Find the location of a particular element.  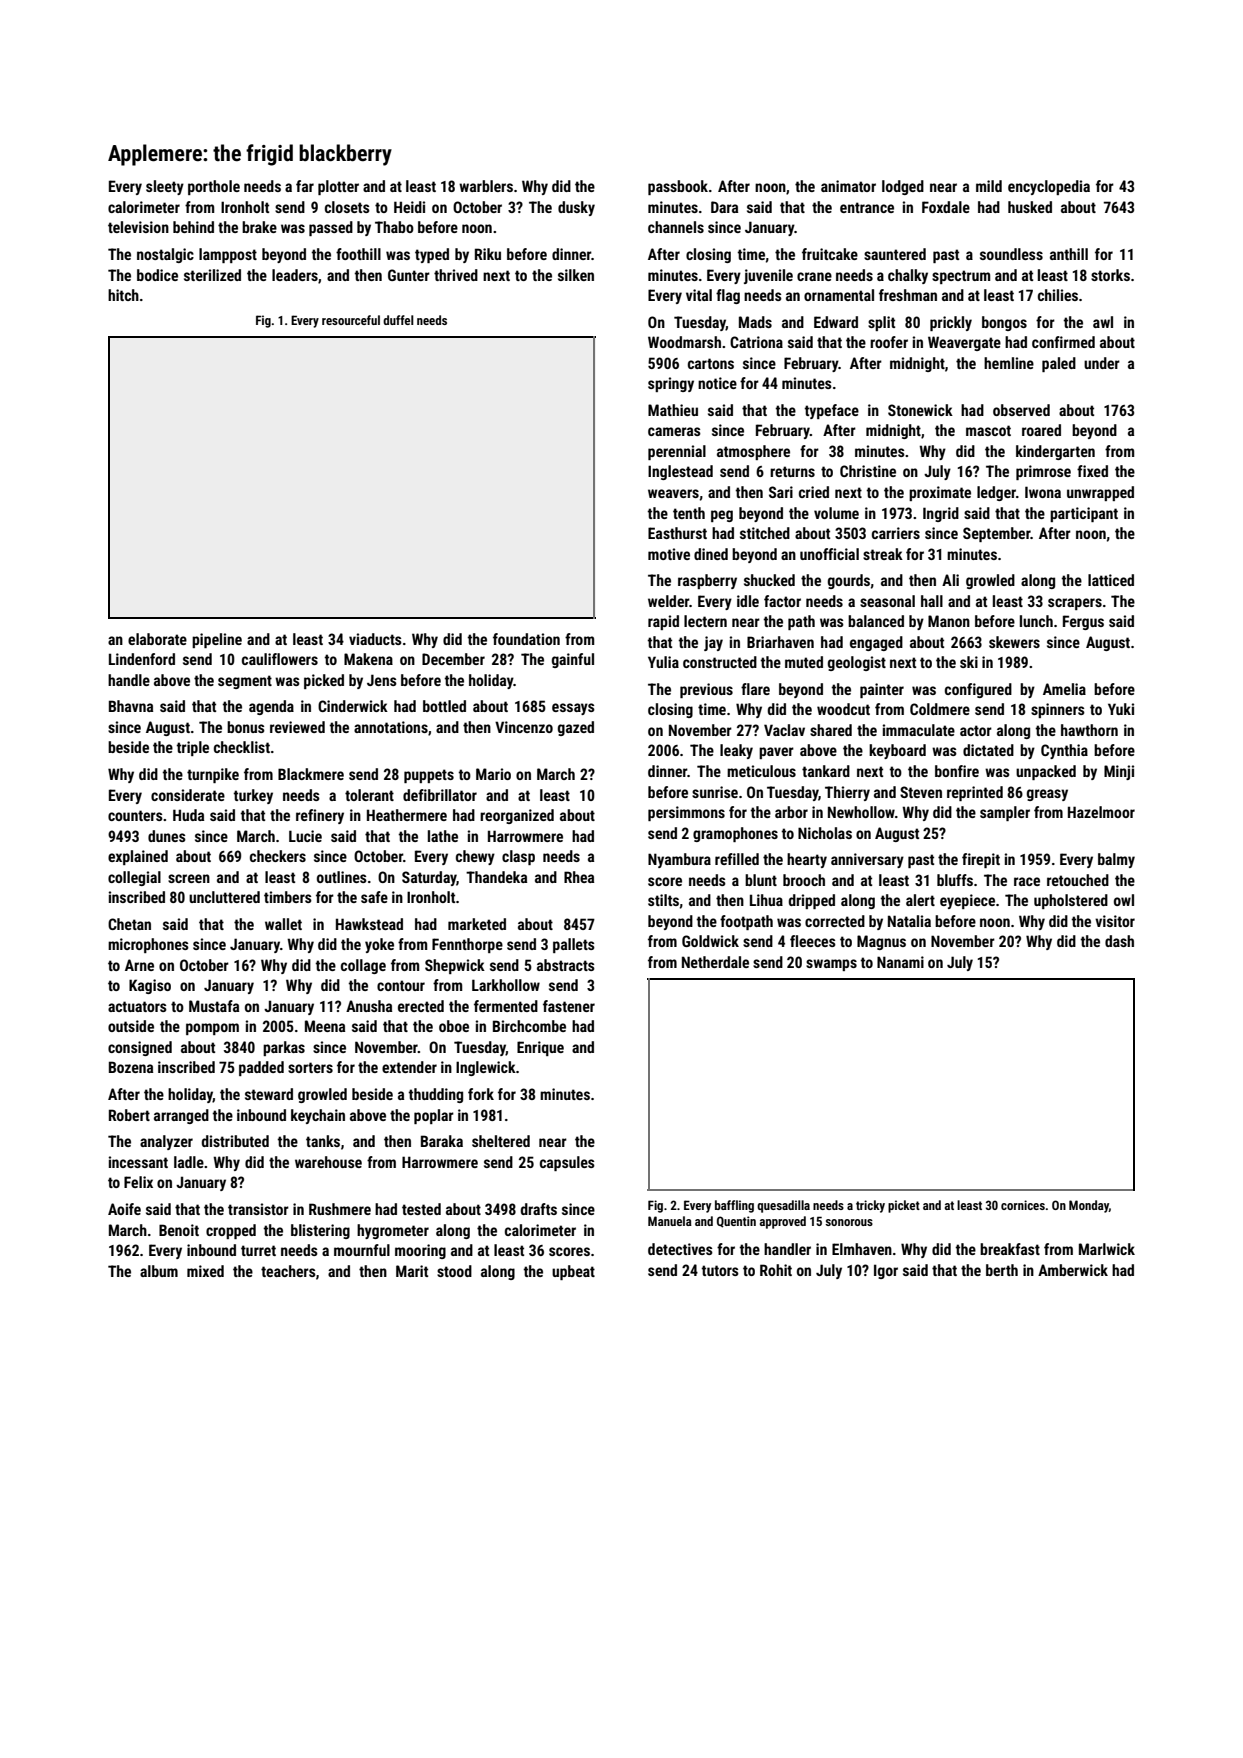

Netherdale is located at coordinates (715, 962).
